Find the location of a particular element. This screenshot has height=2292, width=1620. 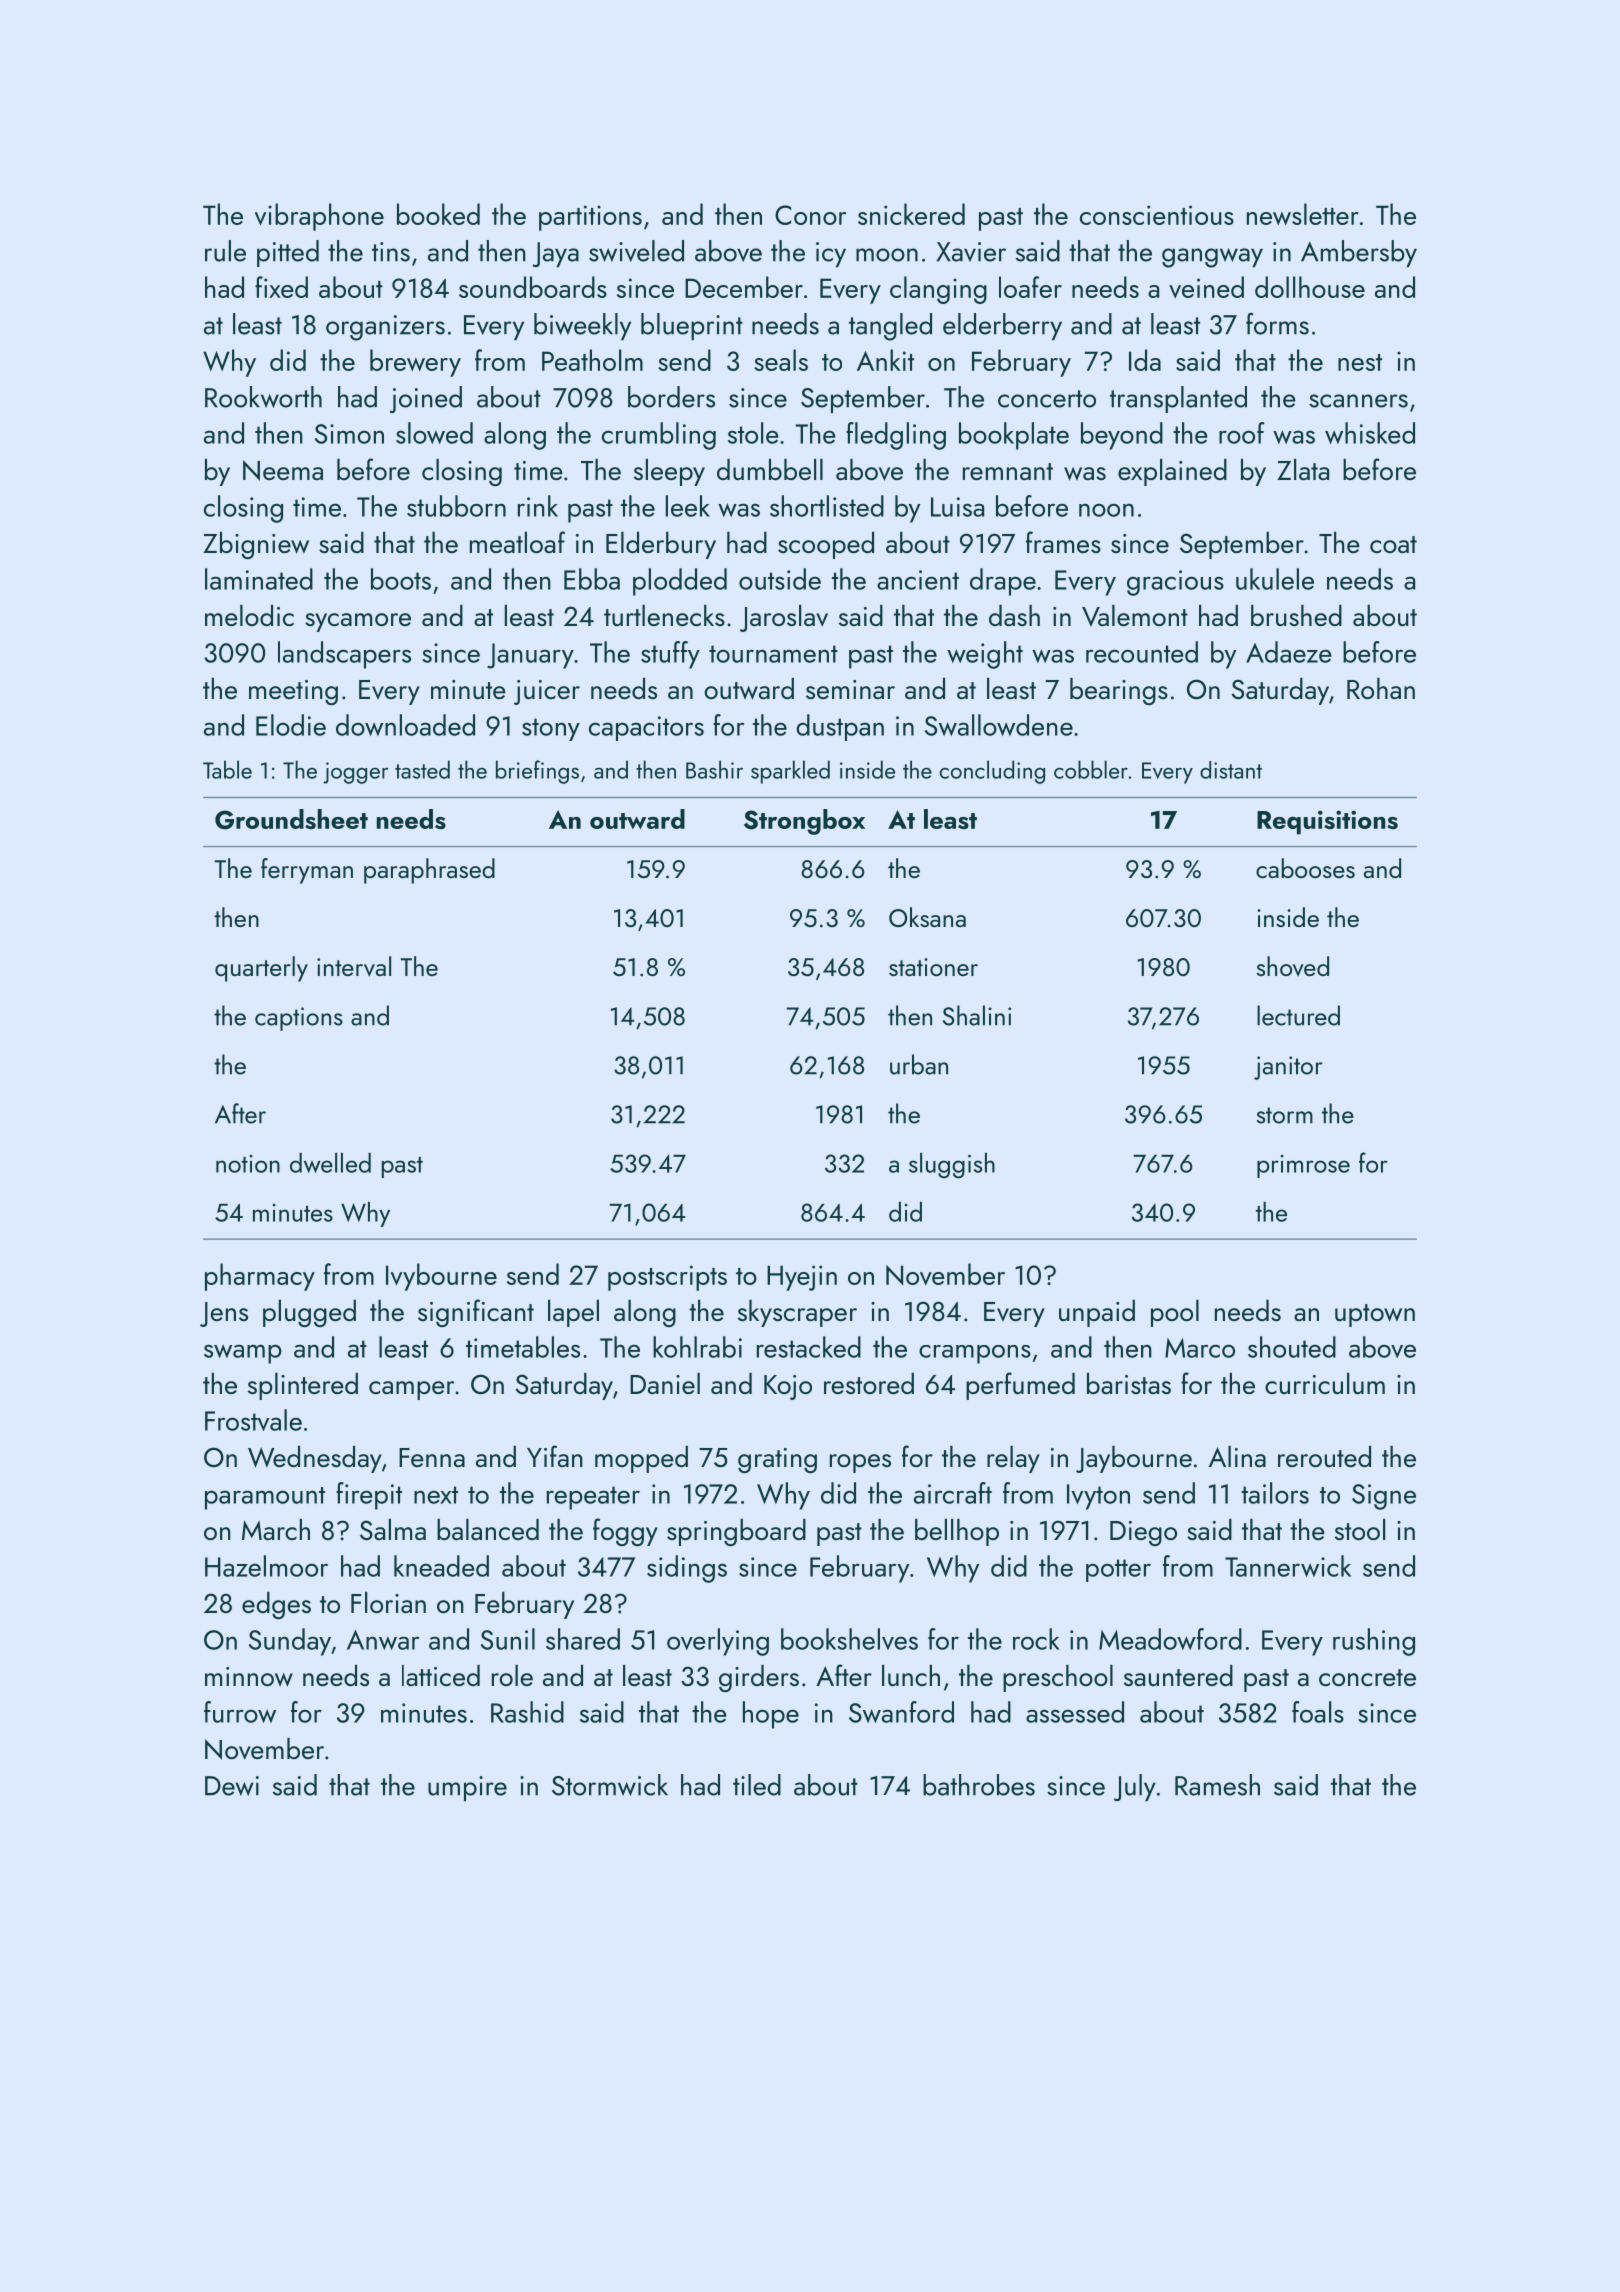

dwelled is located at coordinates (330, 1162).
